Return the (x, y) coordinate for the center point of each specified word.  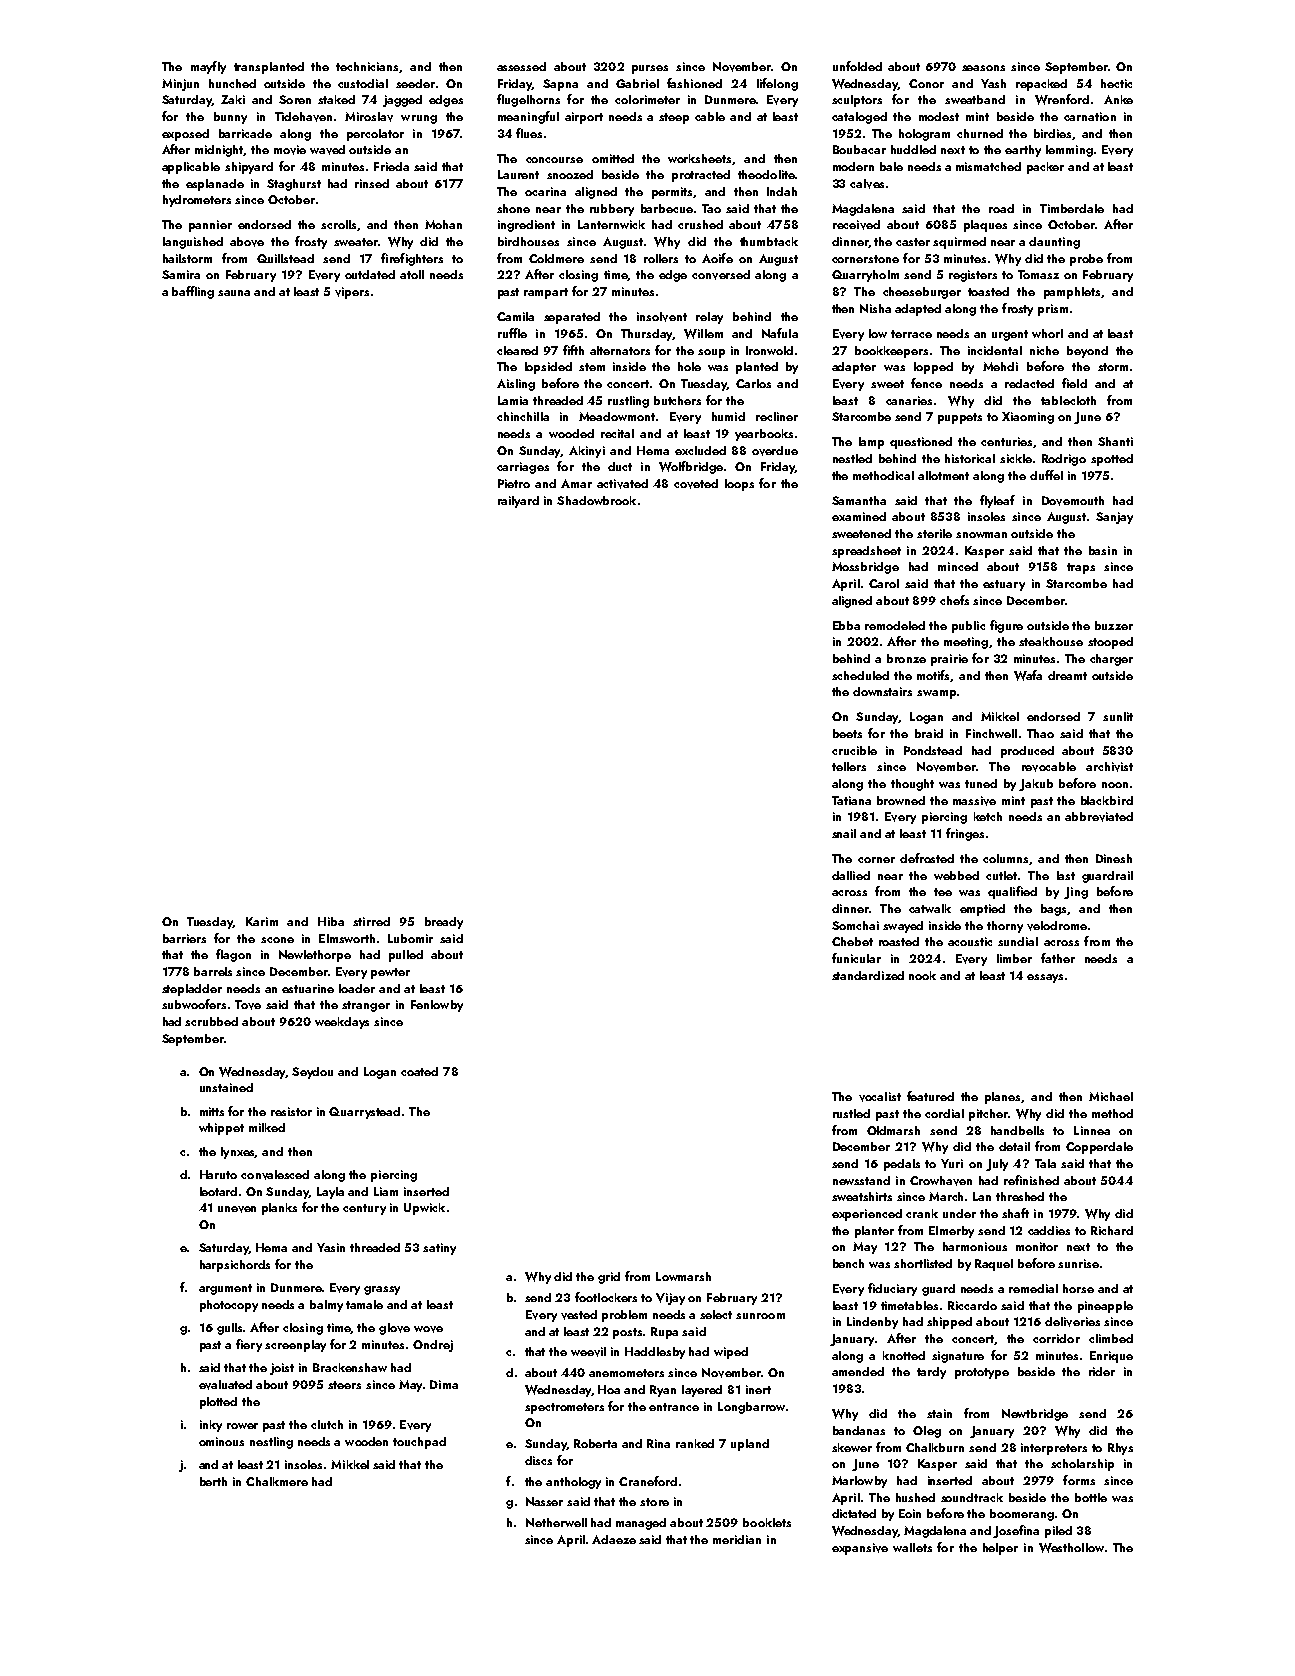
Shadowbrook (596, 500)
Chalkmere (277, 1481)
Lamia (513, 400)
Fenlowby (437, 1006)
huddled (913, 149)
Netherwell (556, 1522)
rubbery (612, 210)
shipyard (249, 168)
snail (844, 833)
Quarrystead (364, 1113)
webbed (956, 875)
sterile (934, 533)
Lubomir (410, 938)
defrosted (927, 858)
